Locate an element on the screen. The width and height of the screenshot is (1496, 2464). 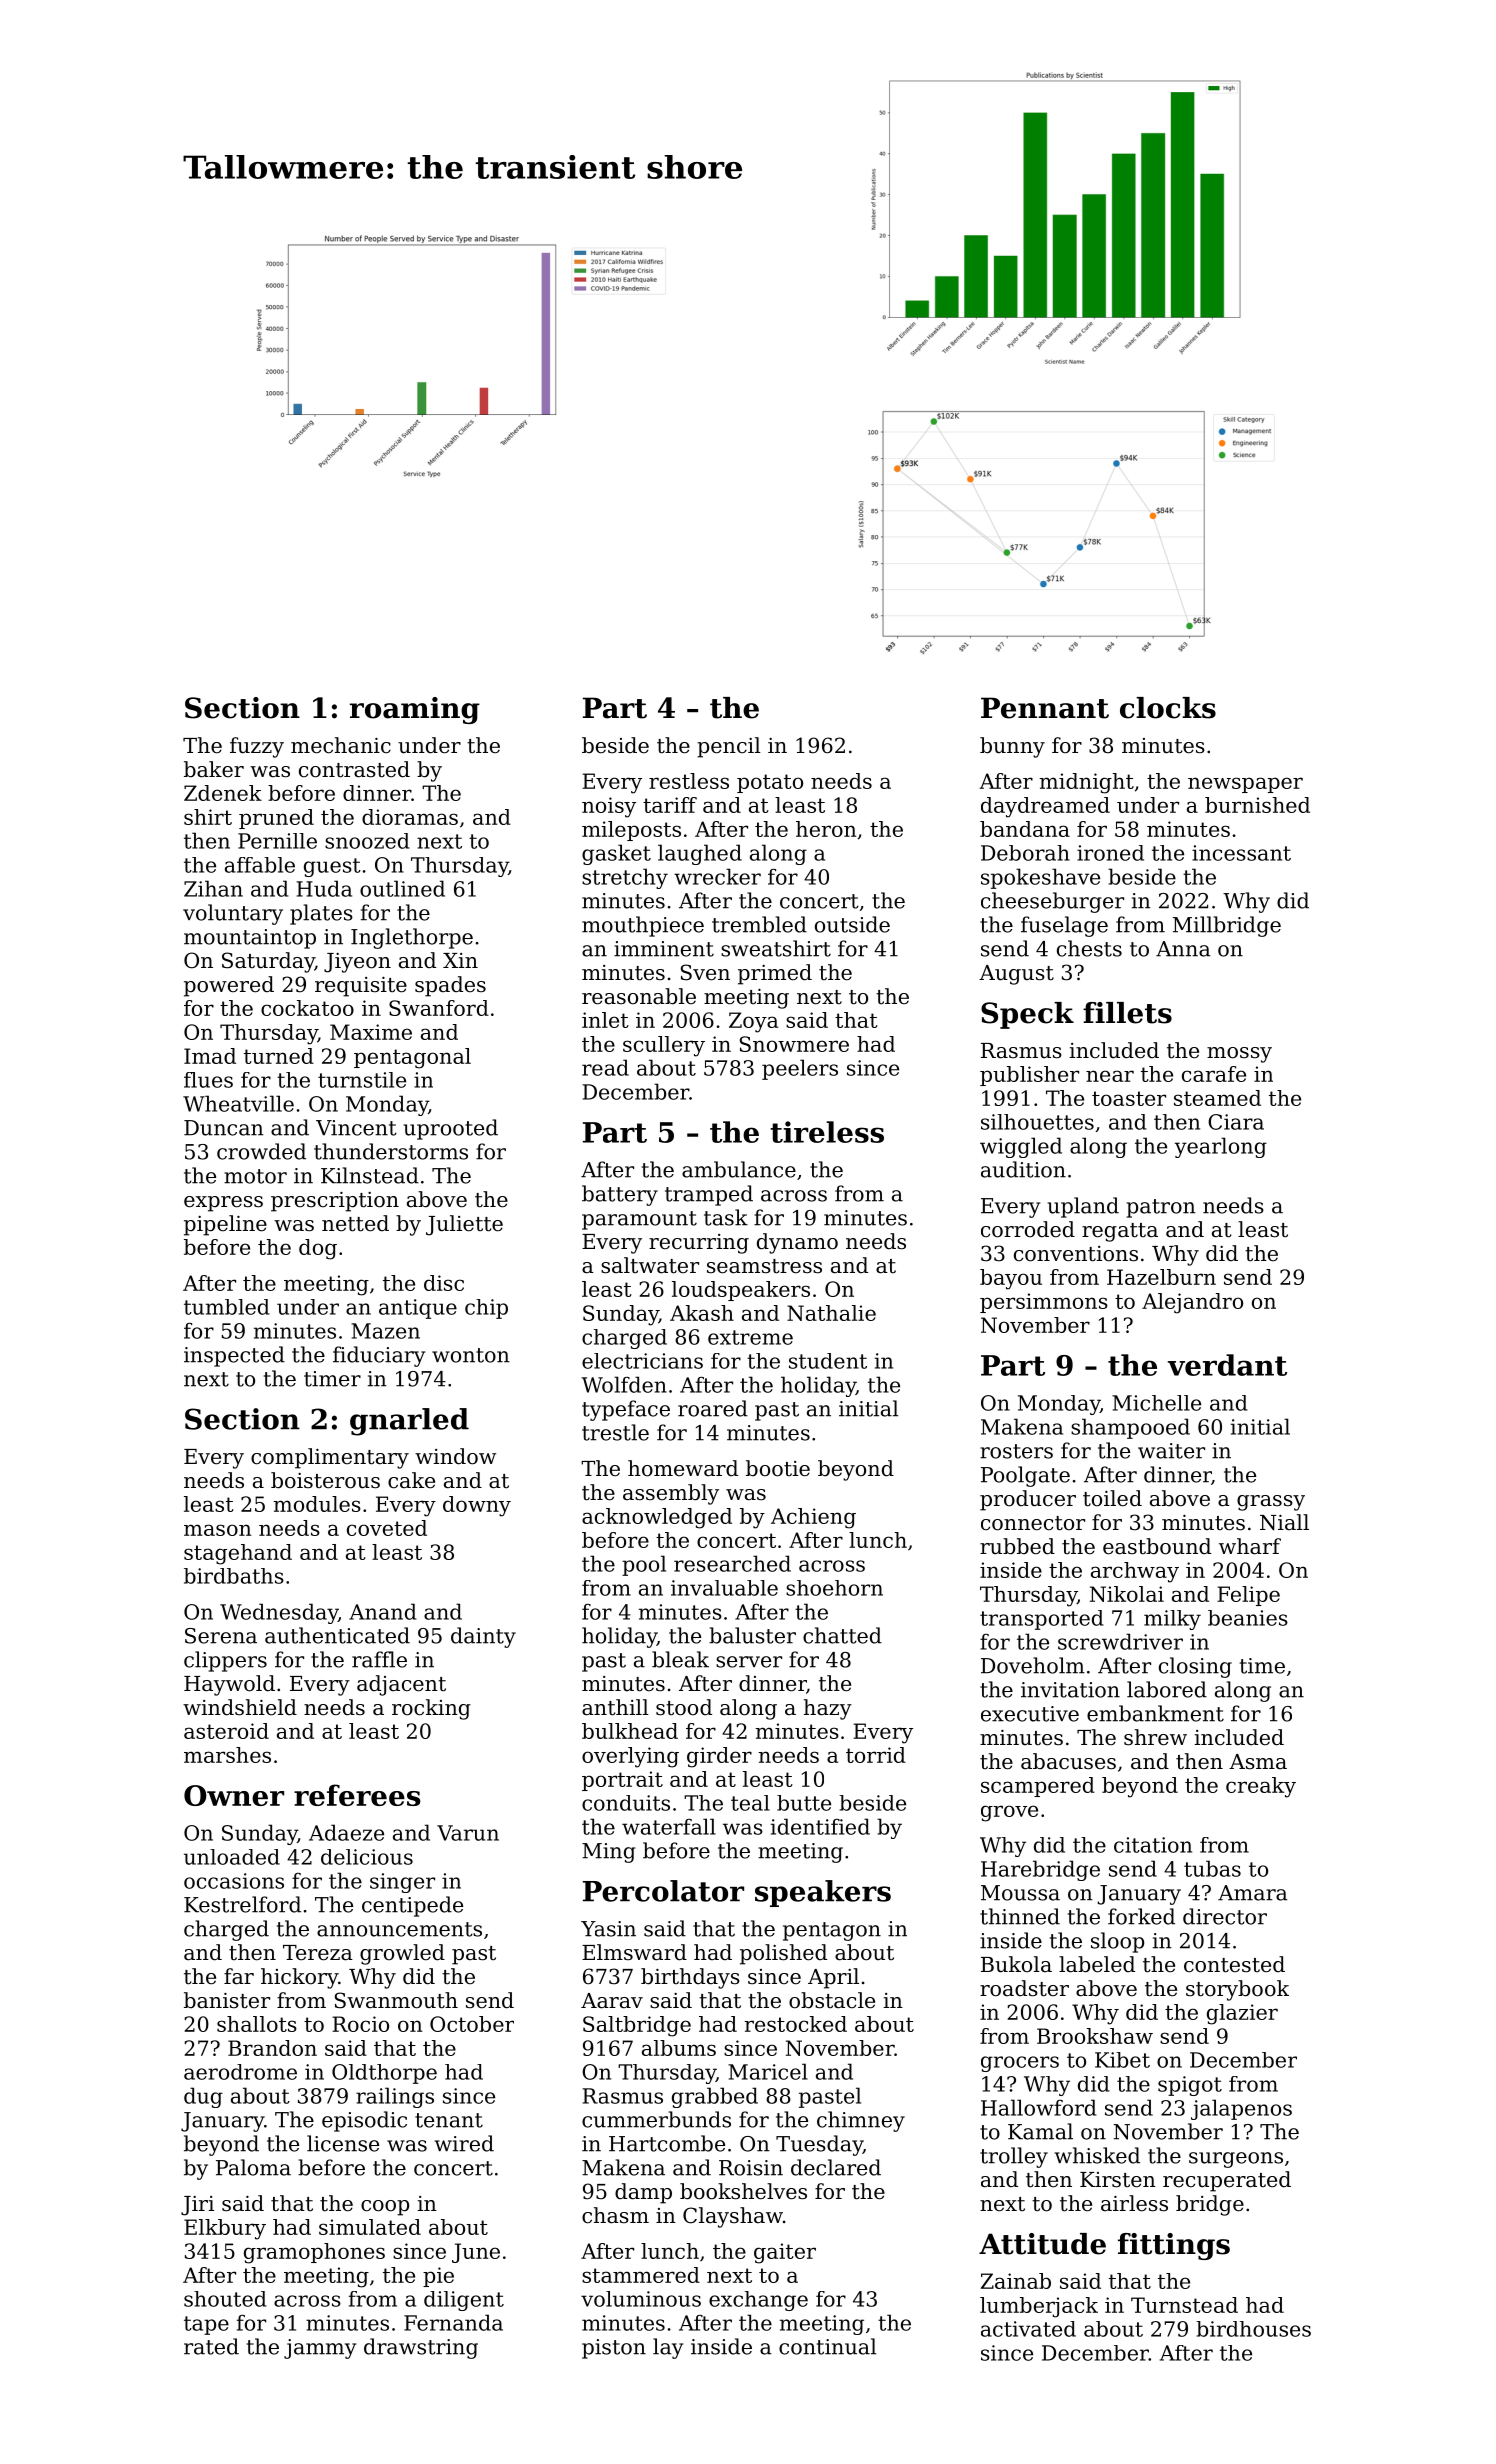
Imad is located at coordinates (210, 1056).
